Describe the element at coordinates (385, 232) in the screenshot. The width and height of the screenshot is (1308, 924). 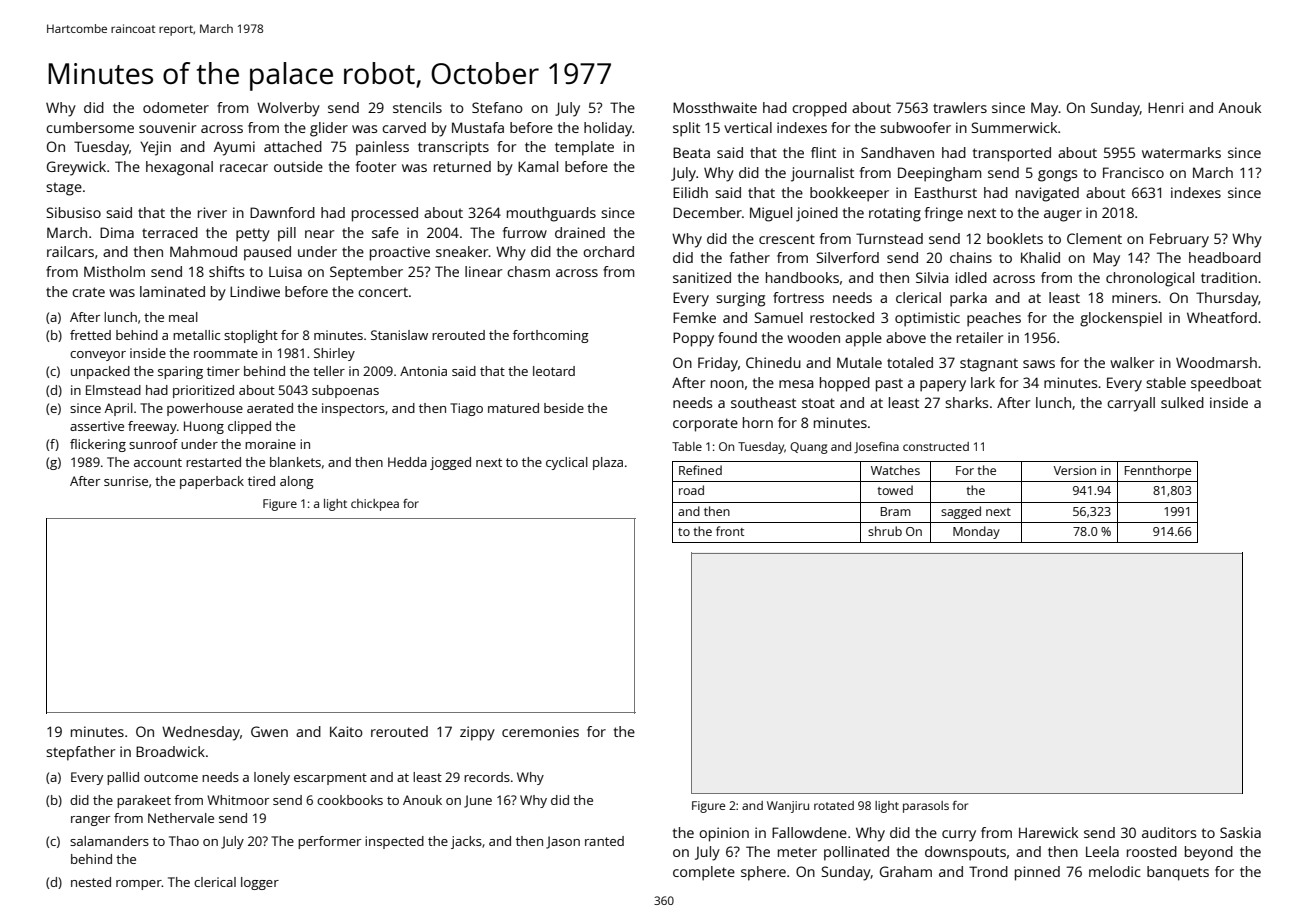
I see `safe` at that location.
